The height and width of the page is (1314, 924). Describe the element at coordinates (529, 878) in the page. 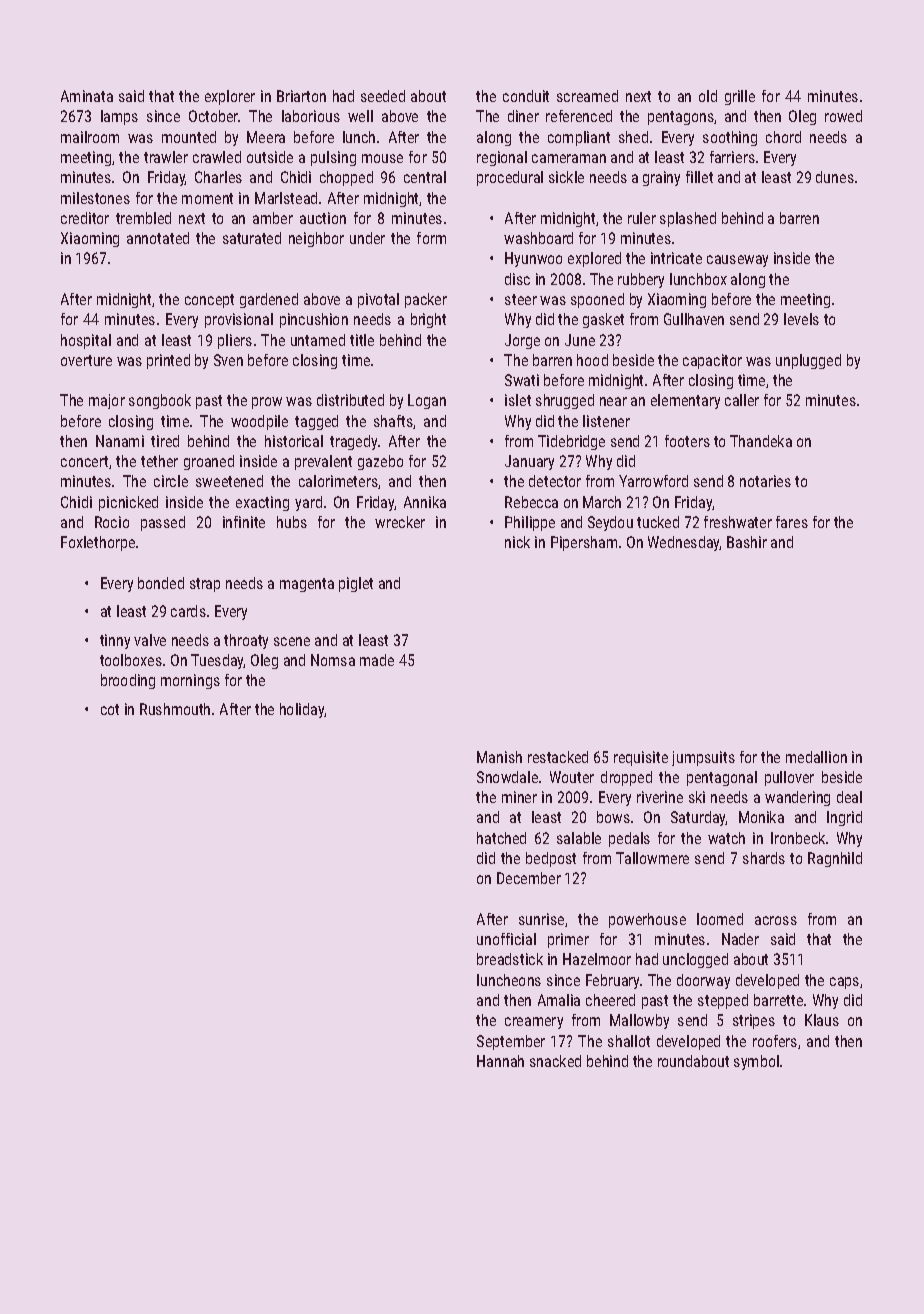

I see `December` at that location.
